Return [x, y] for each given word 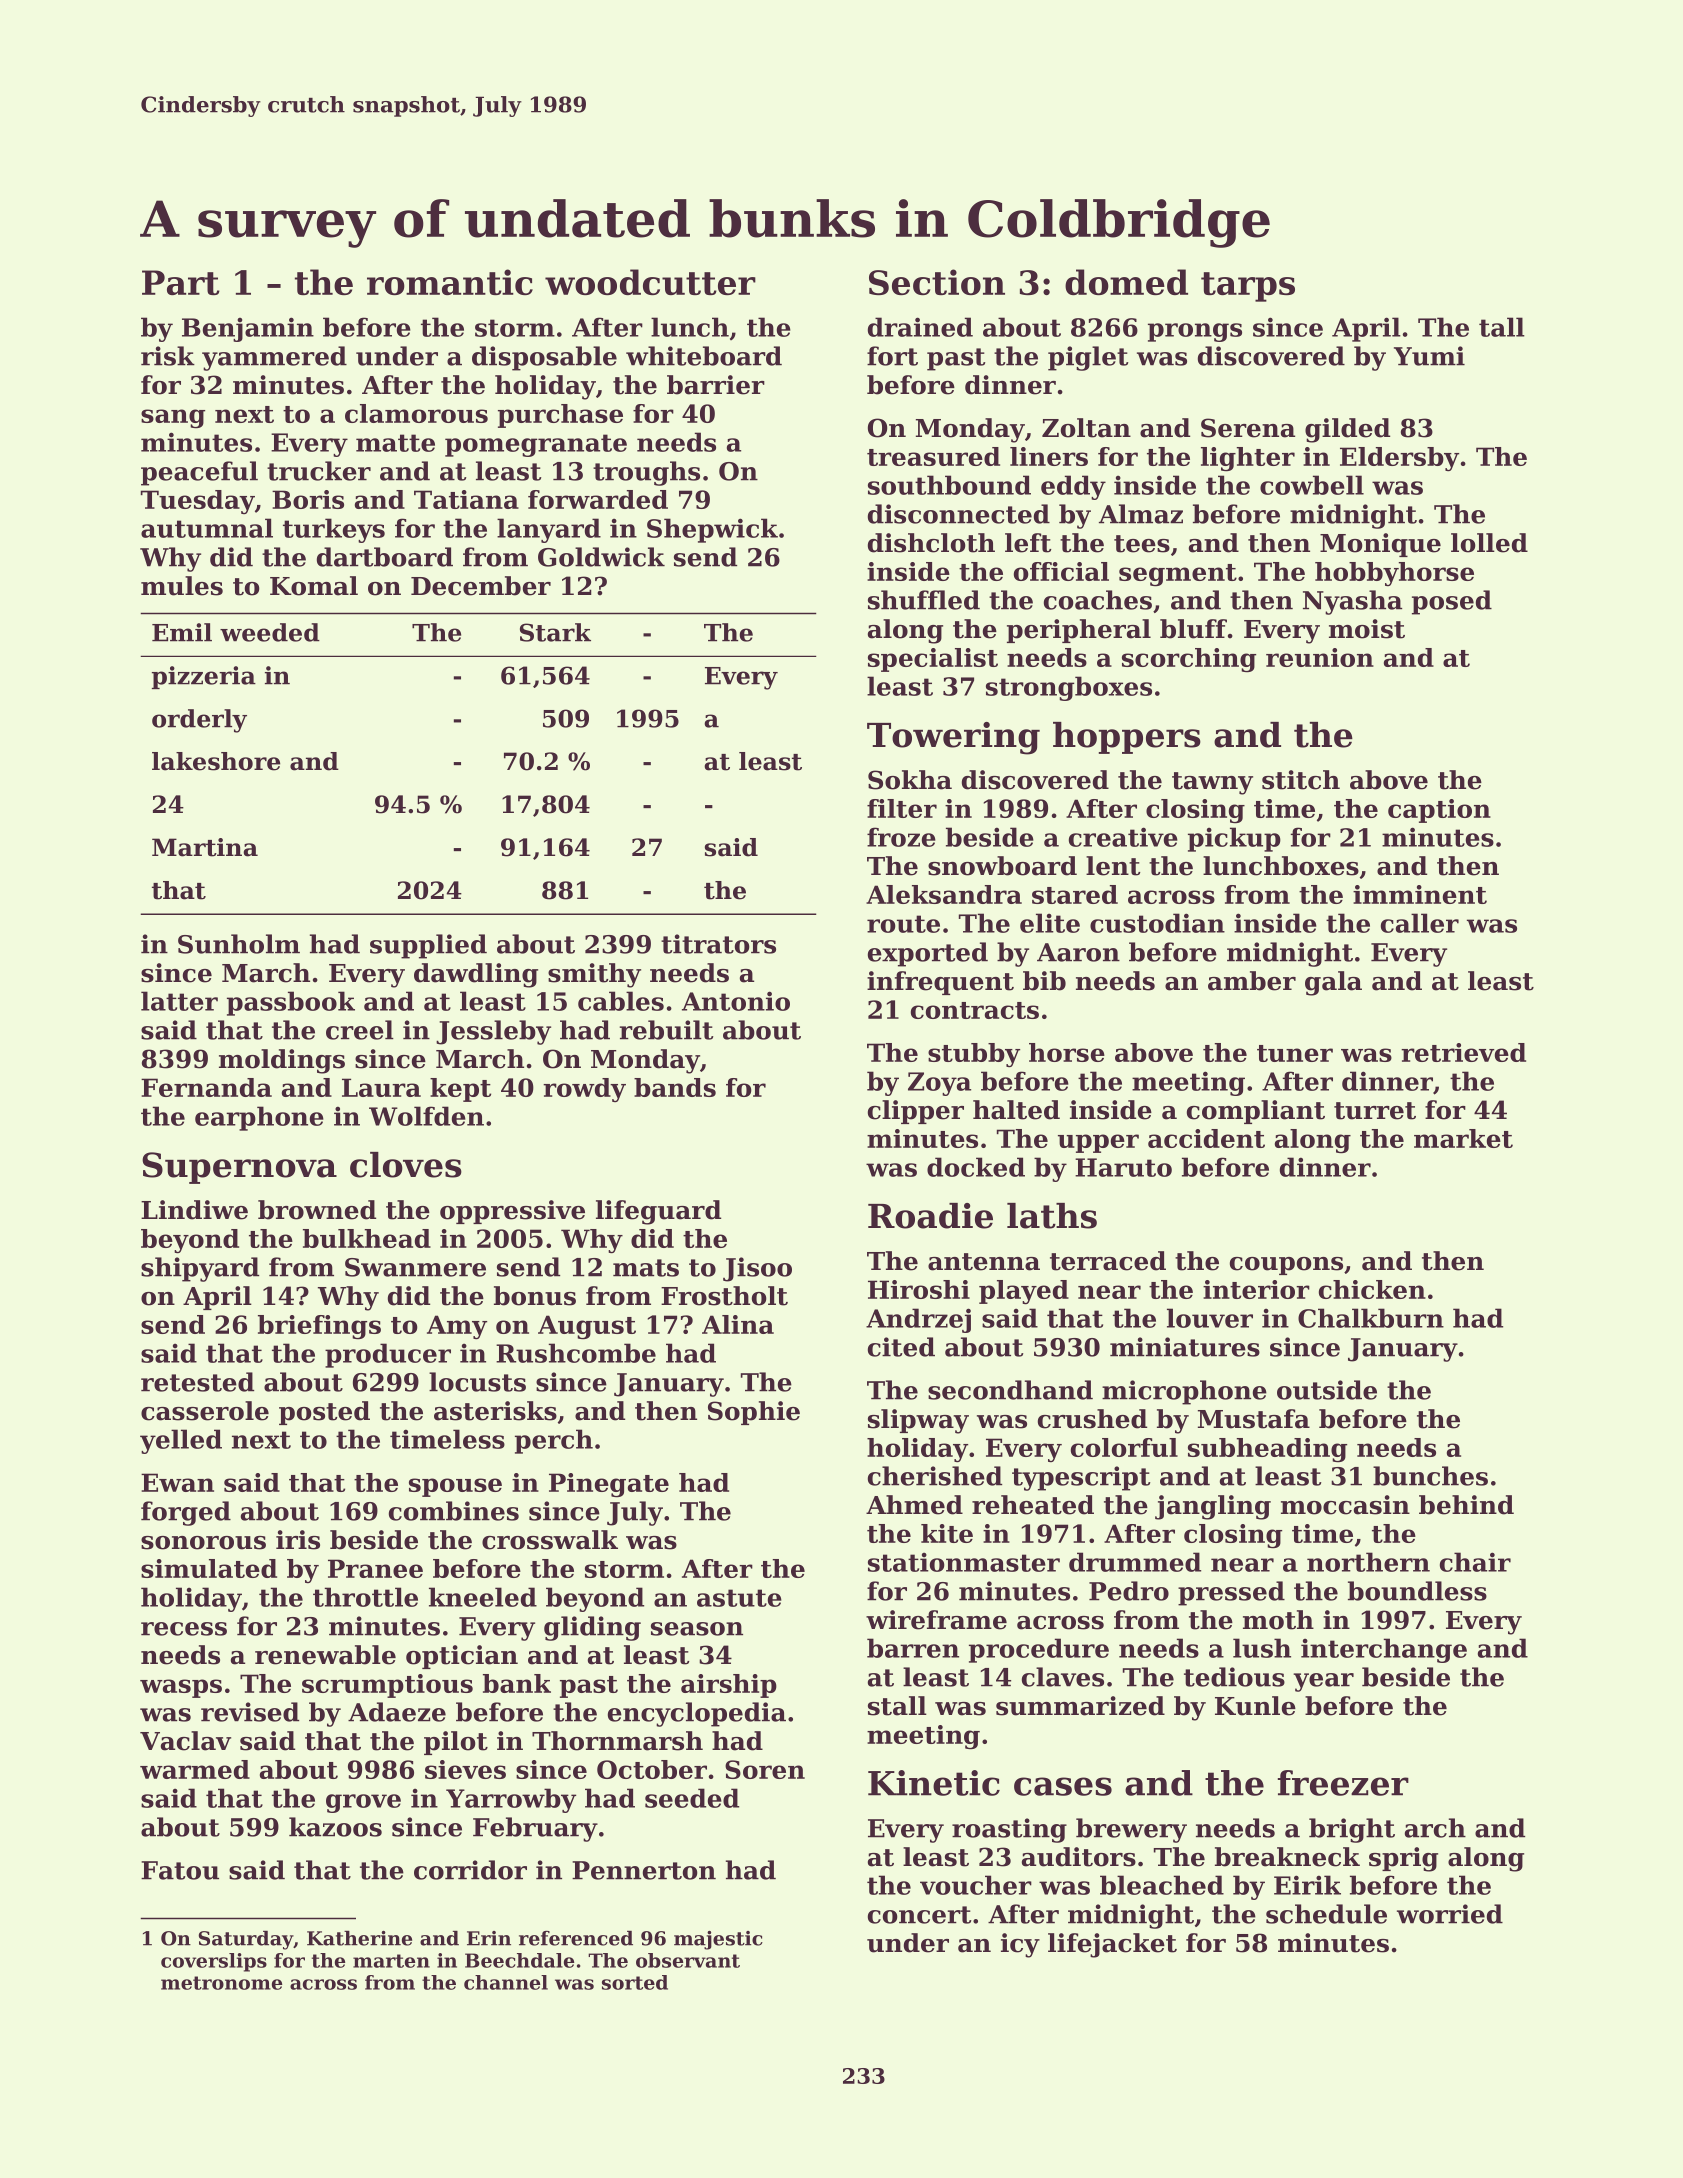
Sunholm [239, 944]
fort [892, 356]
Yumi [1429, 356]
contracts [975, 1010]
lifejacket [1112, 1945]
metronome [221, 1983]
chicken [1372, 1289]
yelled [181, 1441]
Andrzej [918, 1320]
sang [173, 418]
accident [1206, 1138]
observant [688, 1960]
